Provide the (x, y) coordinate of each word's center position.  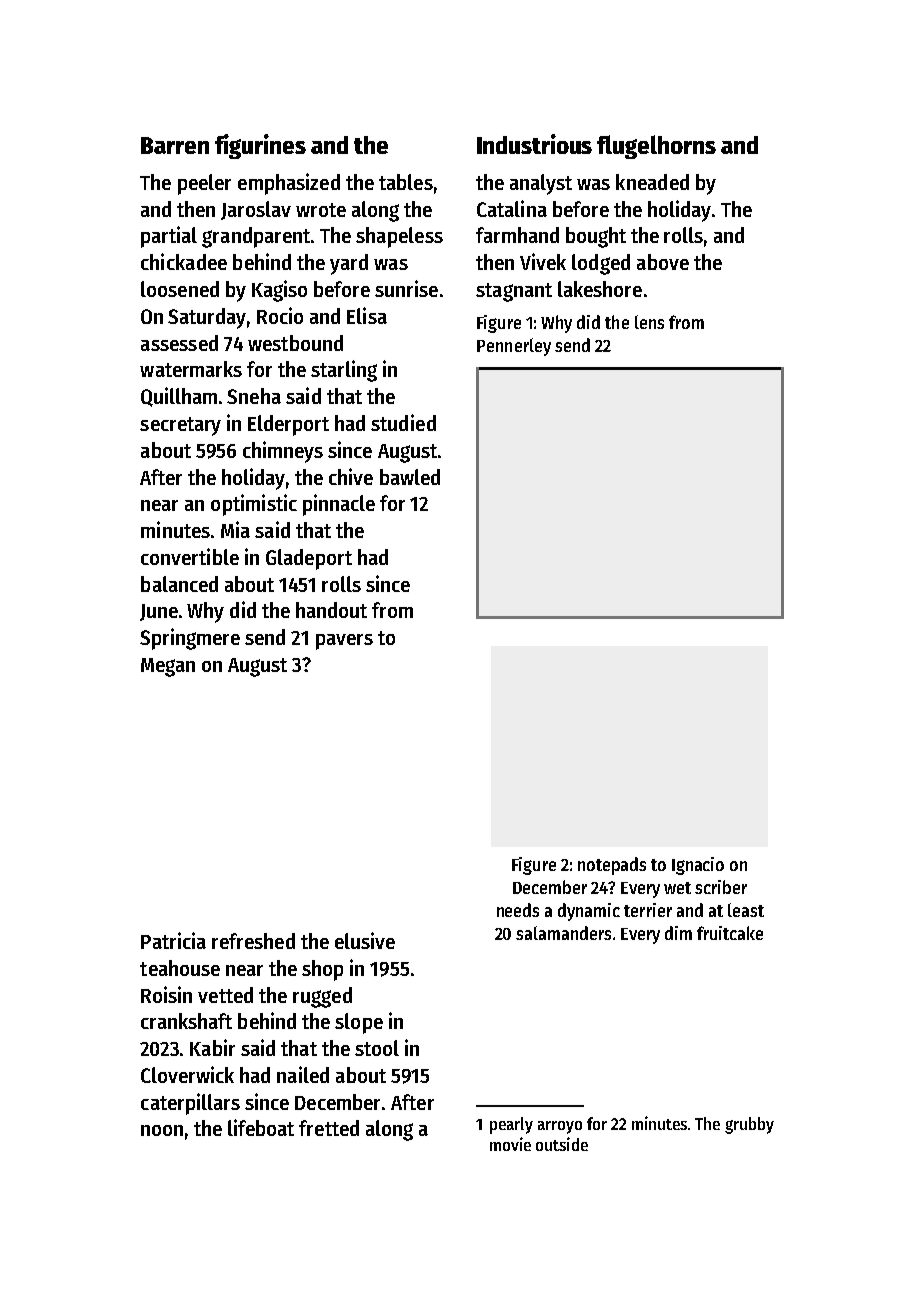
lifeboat (261, 1127)
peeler (204, 184)
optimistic (254, 505)
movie (510, 1144)
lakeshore (600, 289)
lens (649, 322)
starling (344, 371)
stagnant (514, 292)
